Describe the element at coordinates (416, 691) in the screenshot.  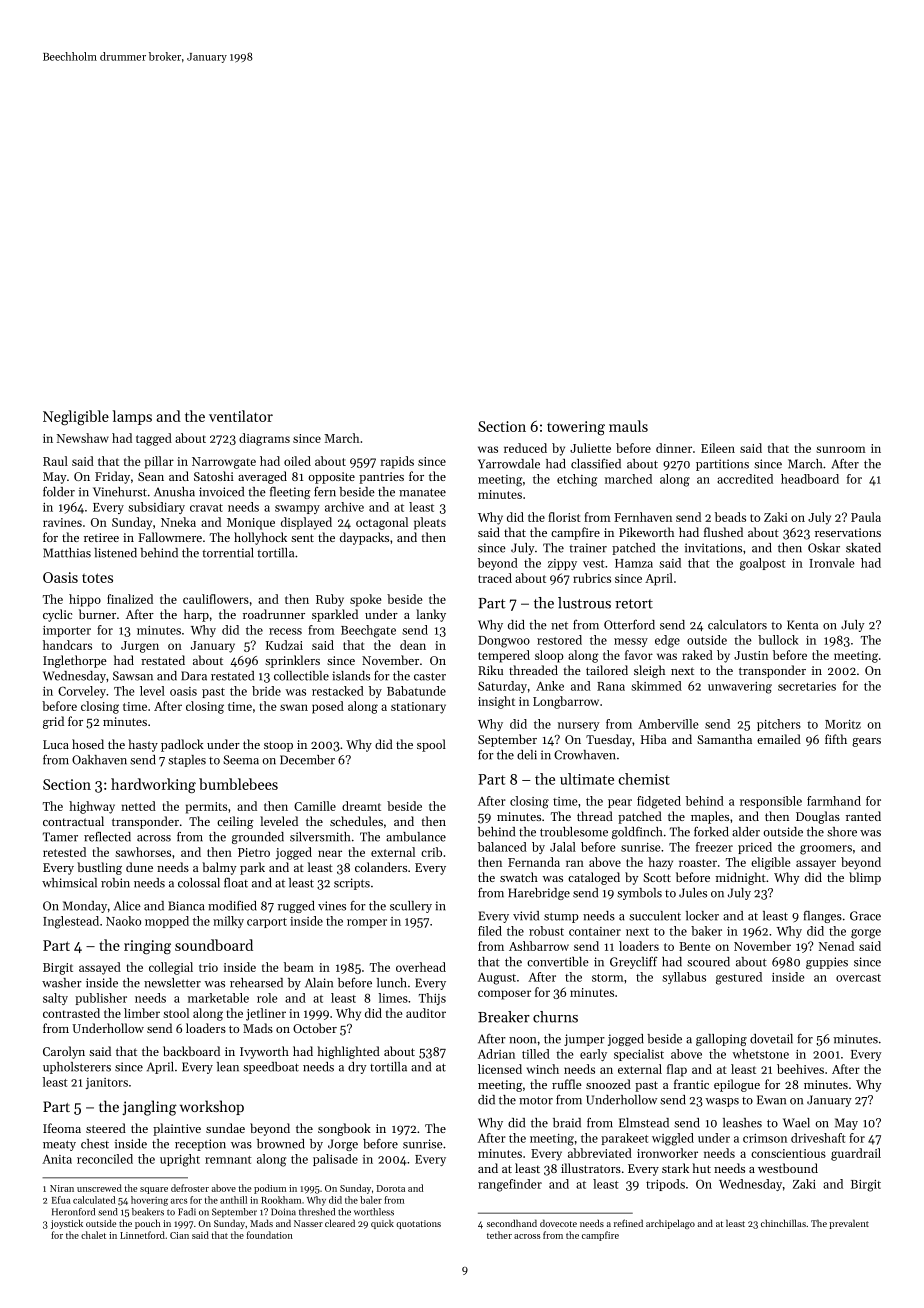
I see `Babatunde` at that location.
